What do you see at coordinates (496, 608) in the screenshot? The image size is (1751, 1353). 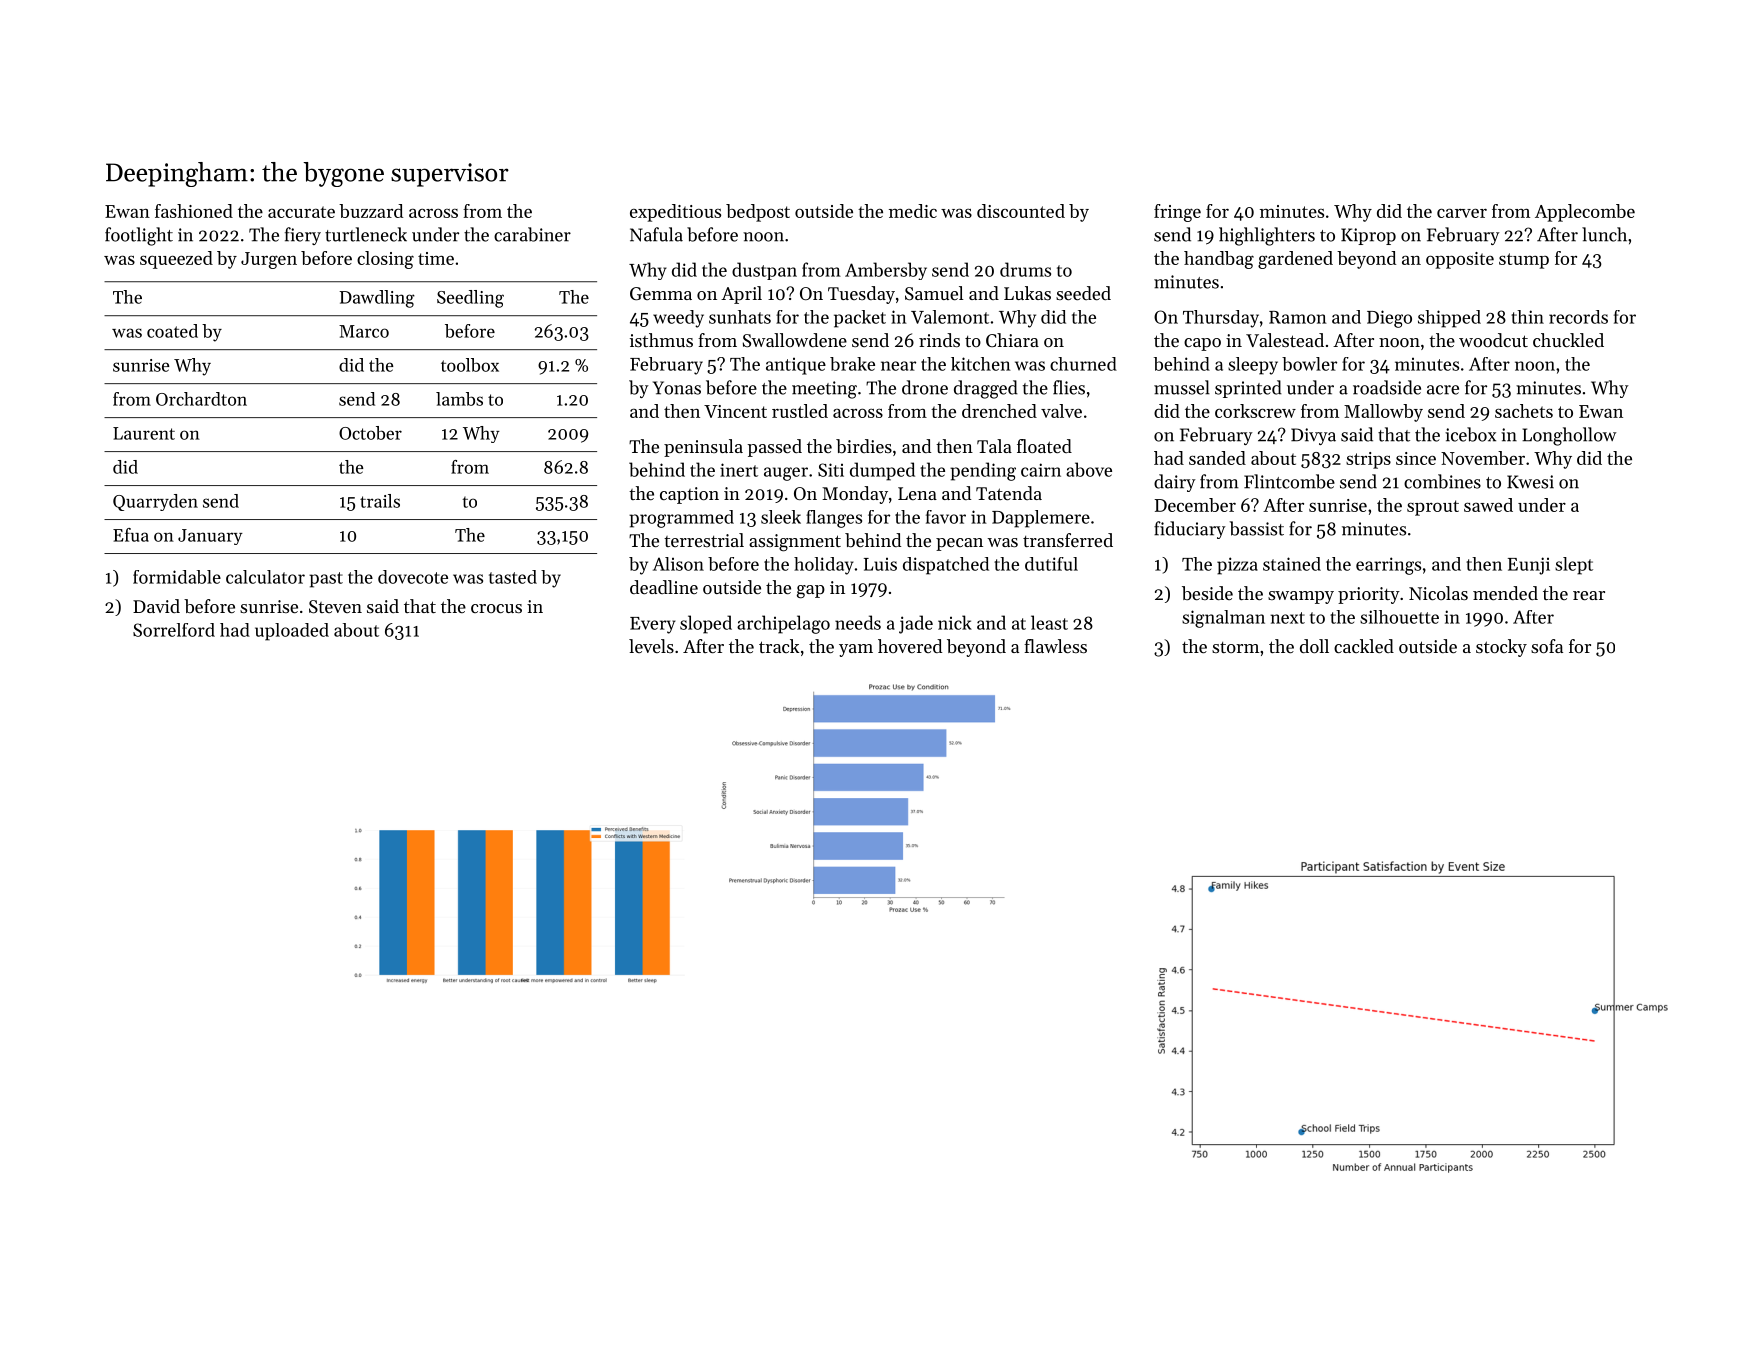 I see `crocus` at bounding box center [496, 608].
